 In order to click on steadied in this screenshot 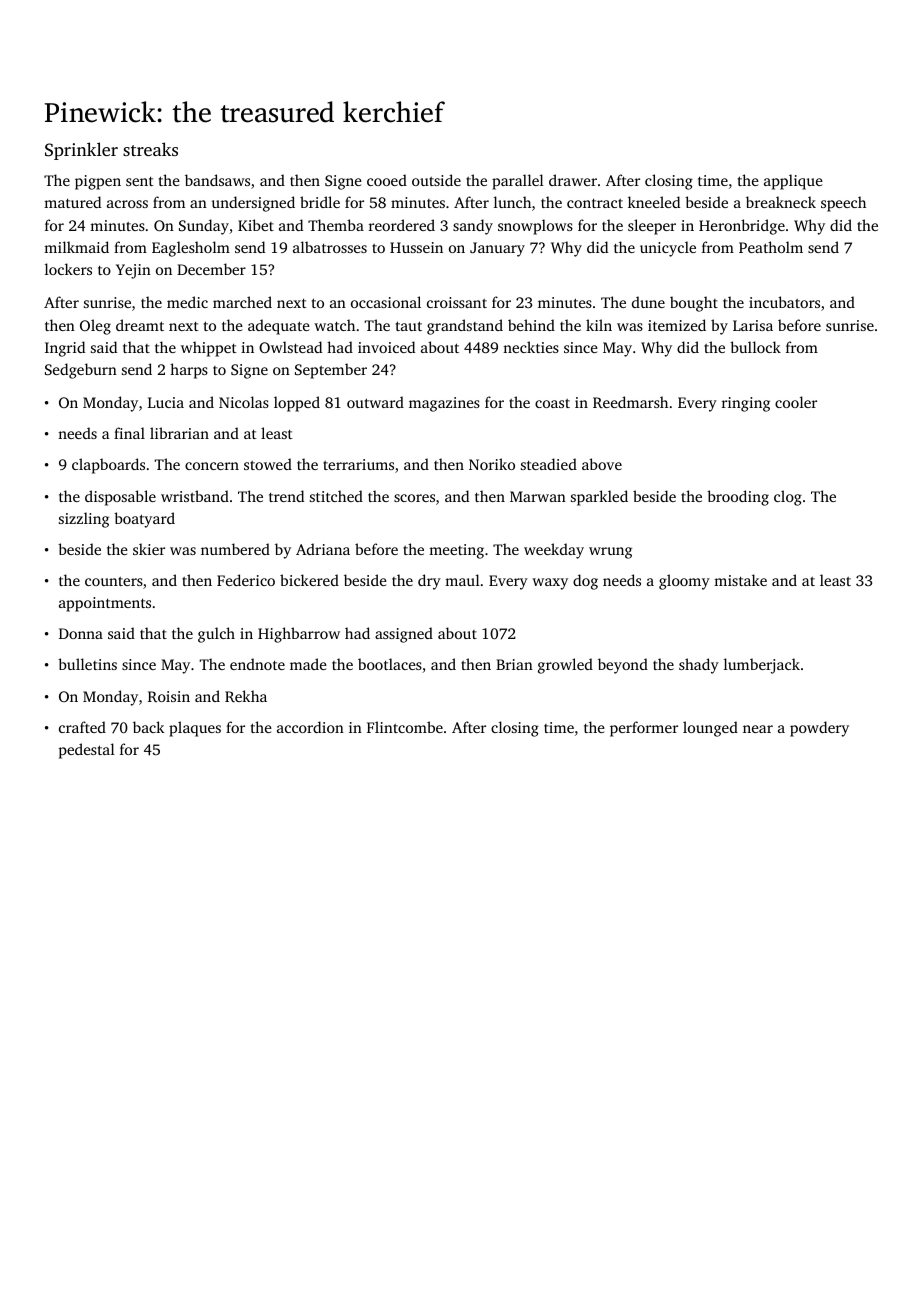, I will do `click(549, 464)`.
